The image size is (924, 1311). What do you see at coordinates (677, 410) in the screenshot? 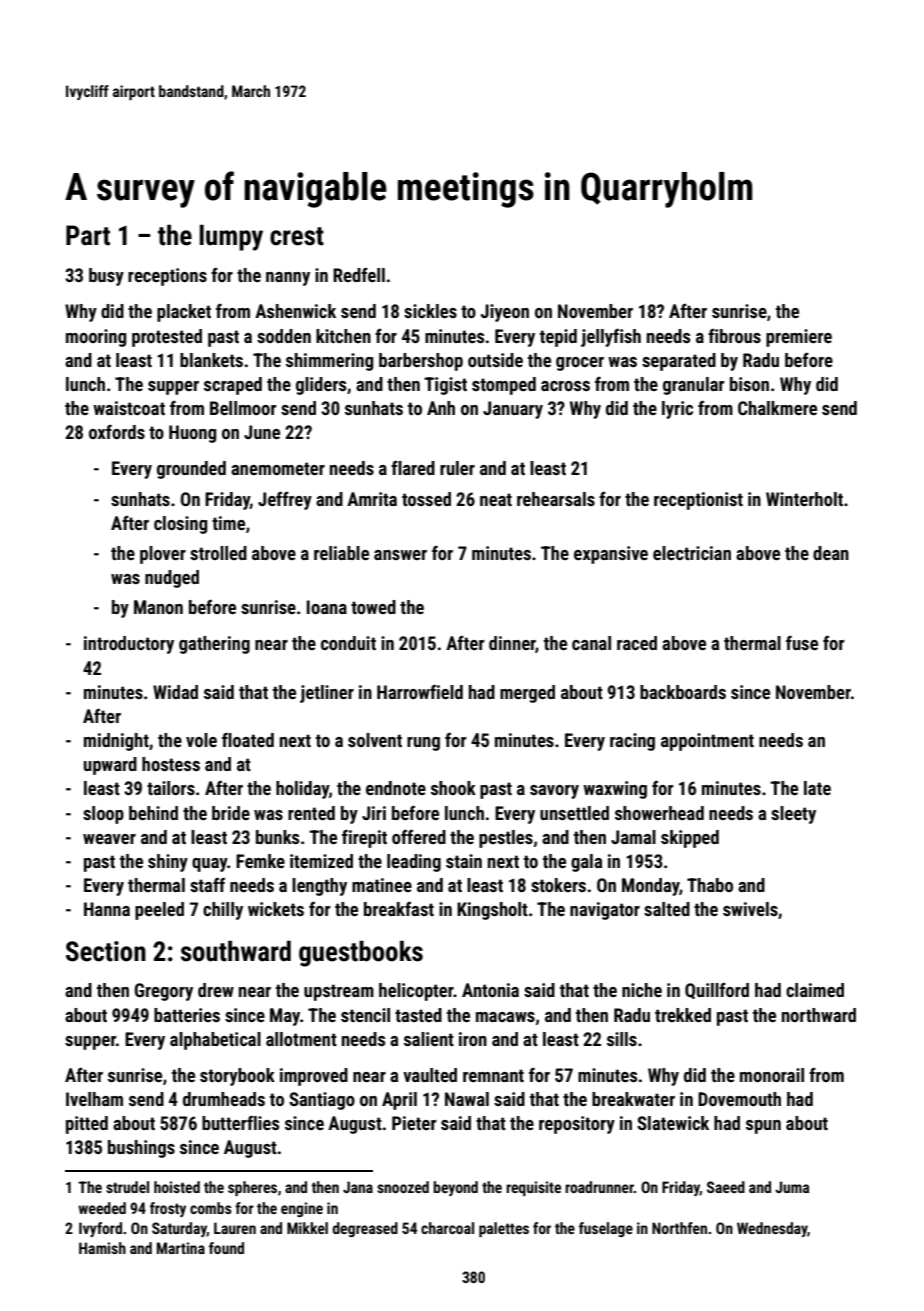
I see `lyric` at bounding box center [677, 410].
